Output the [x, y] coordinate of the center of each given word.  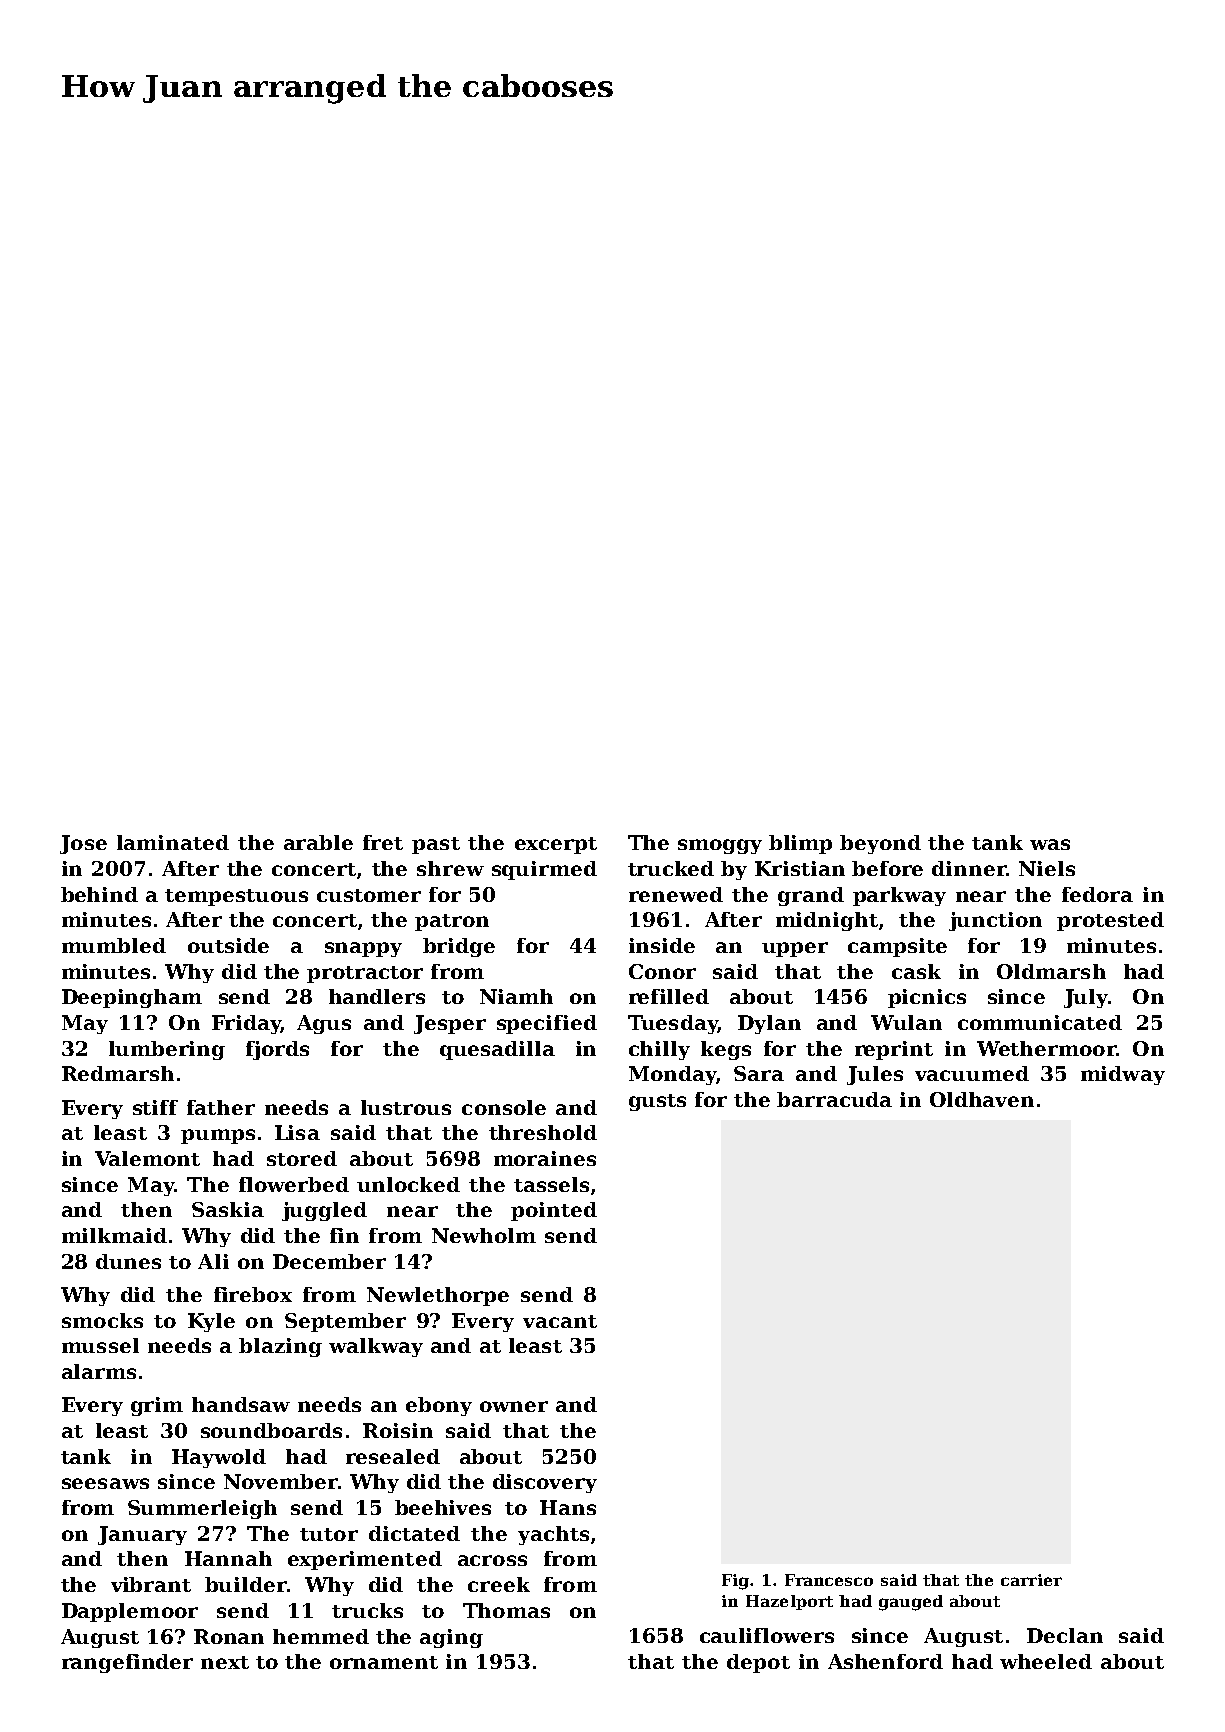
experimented [365, 1560]
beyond [880, 844]
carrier [1031, 1580]
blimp [800, 844]
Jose [83, 844]
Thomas [506, 1610]
